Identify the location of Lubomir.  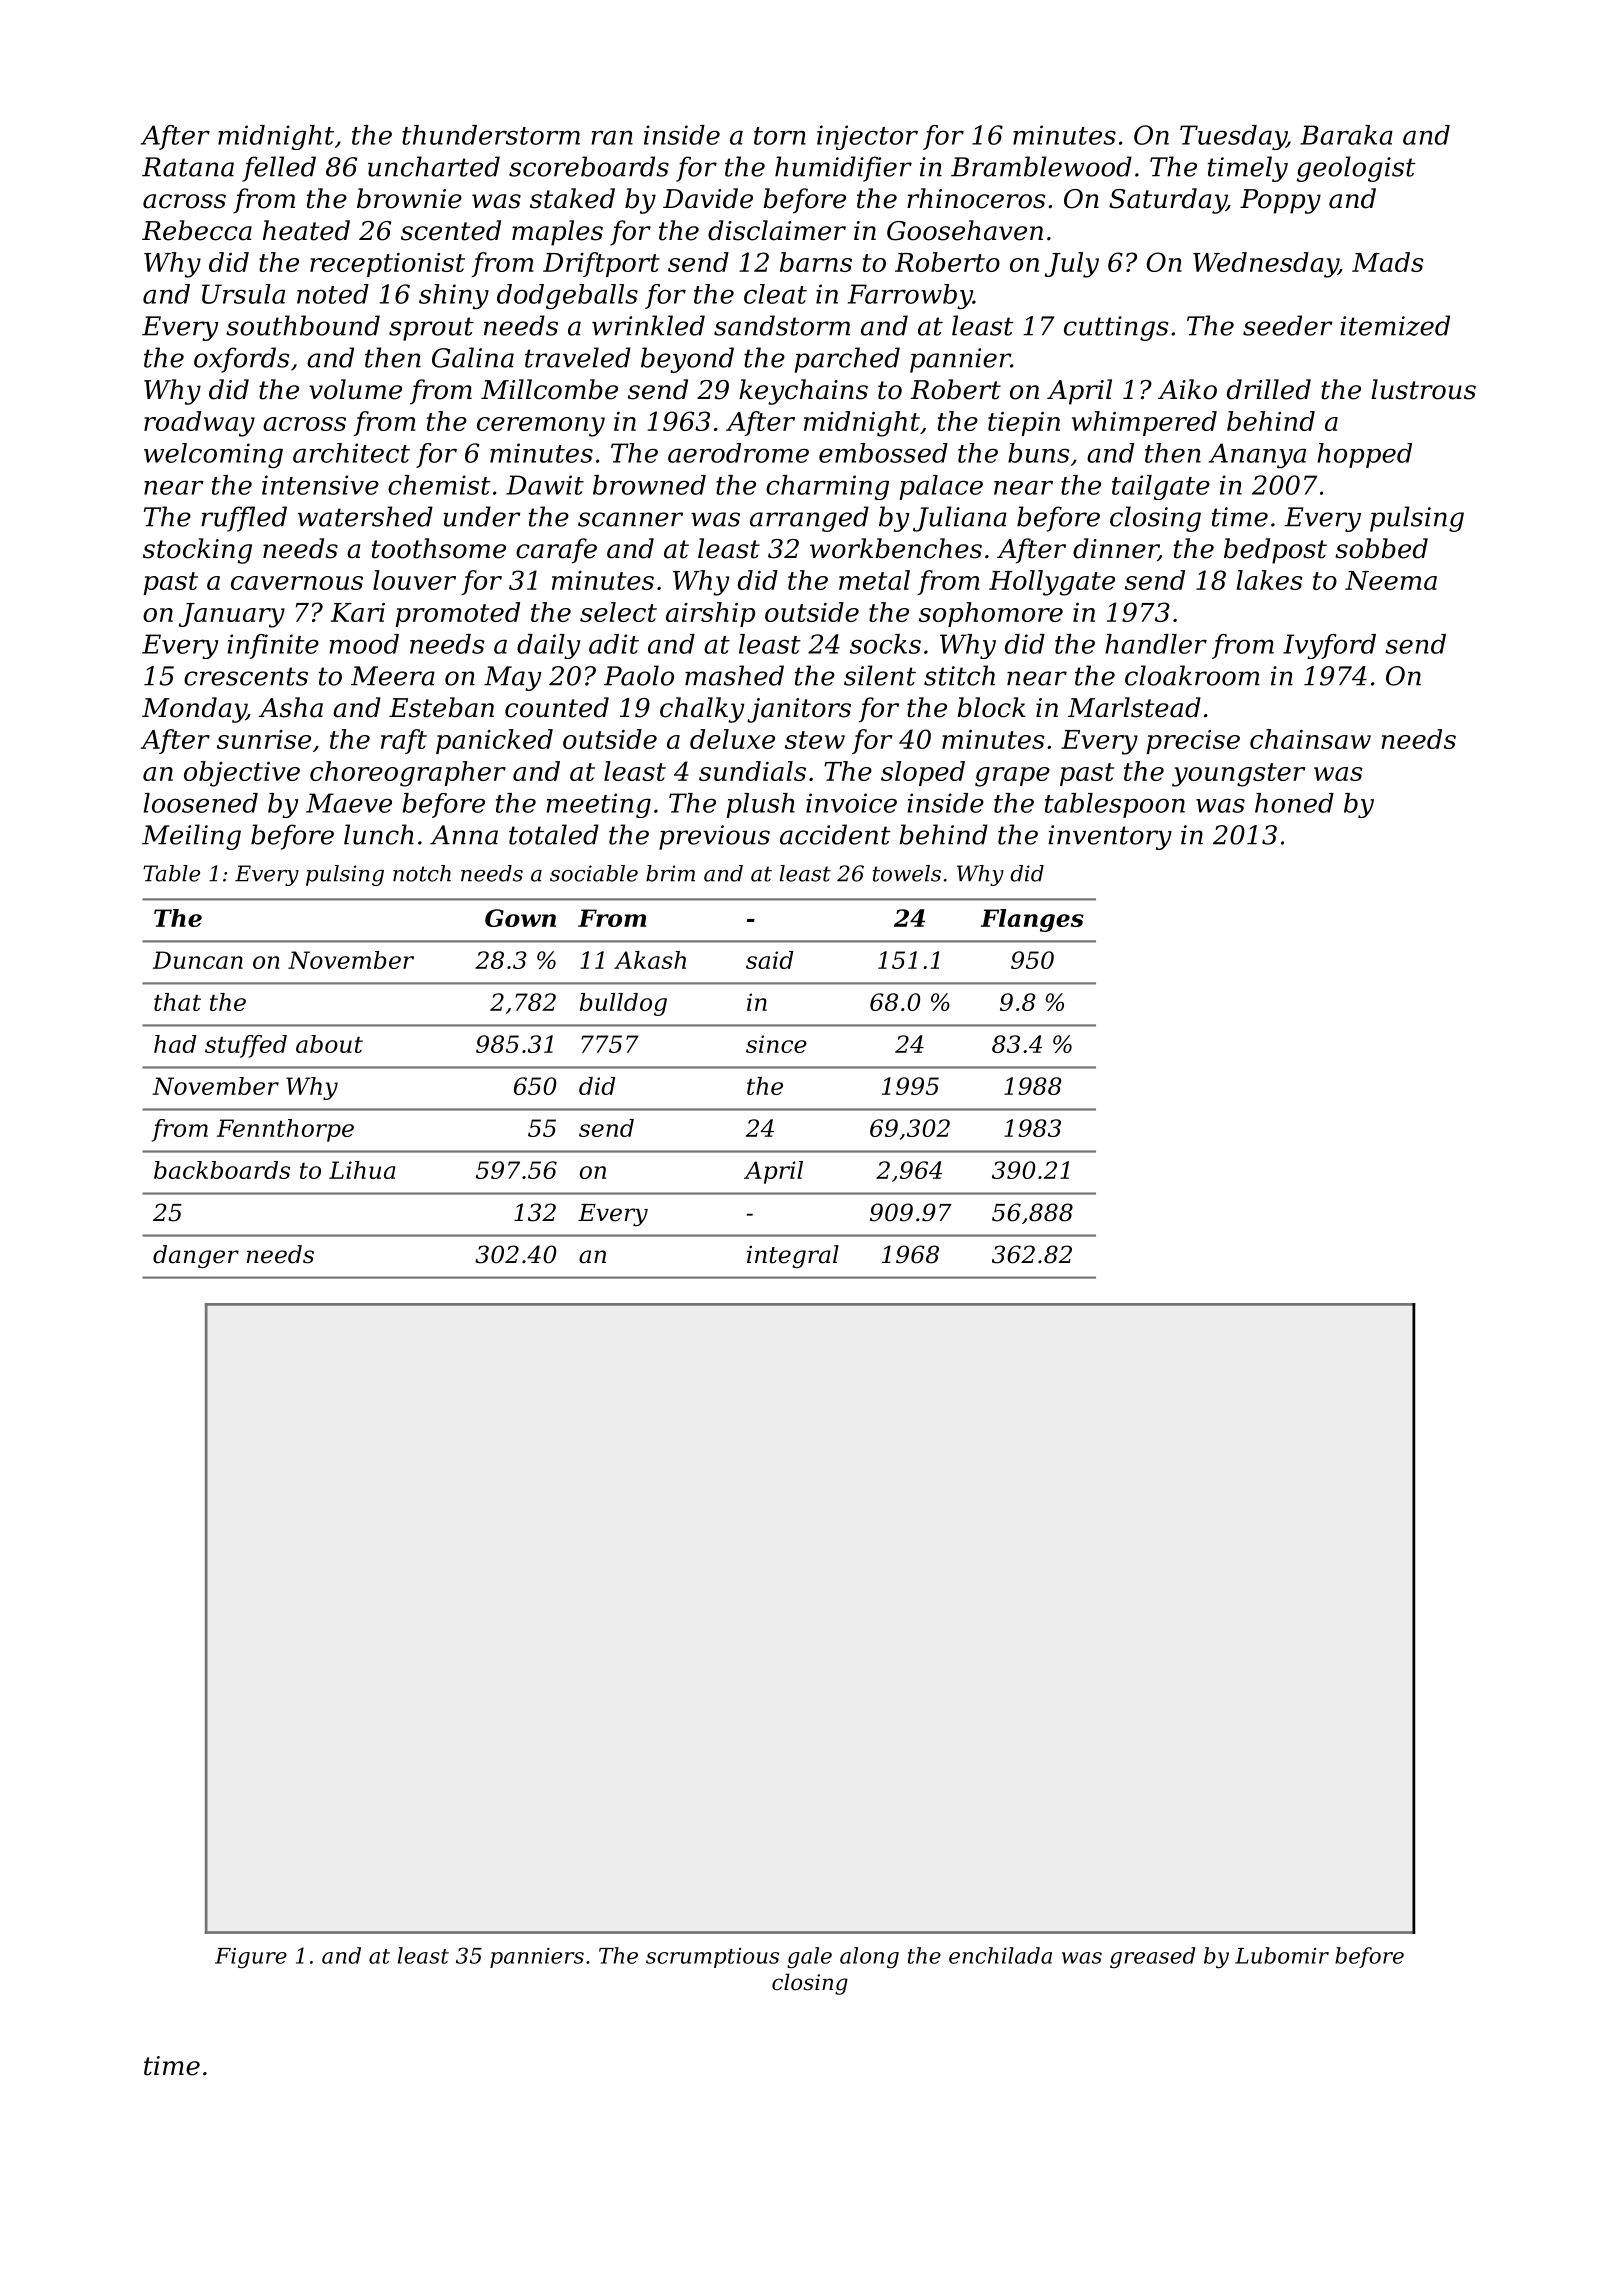
(1282, 1955).
